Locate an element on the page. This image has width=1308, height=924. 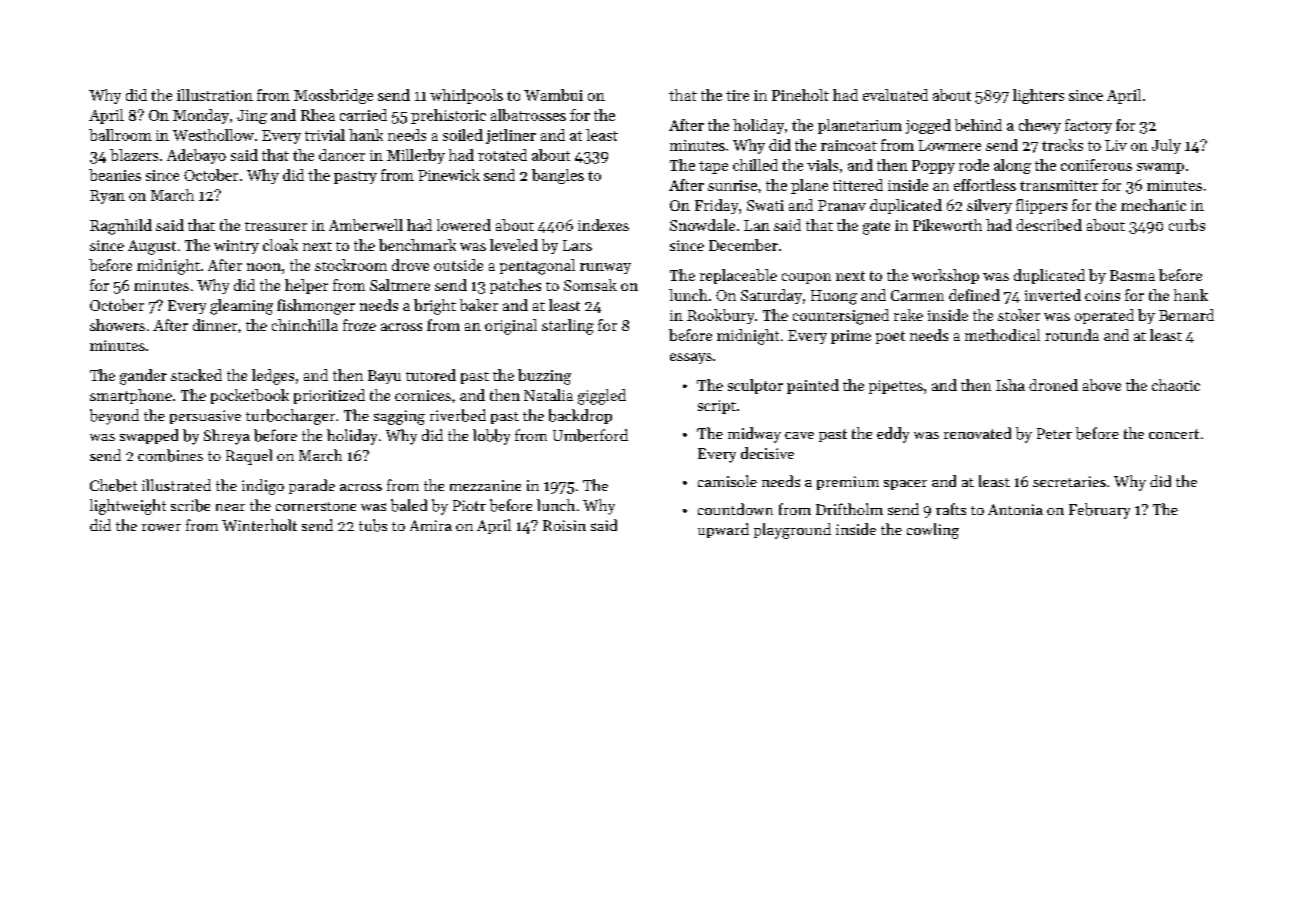
rower is located at coordinates (161, 527).
